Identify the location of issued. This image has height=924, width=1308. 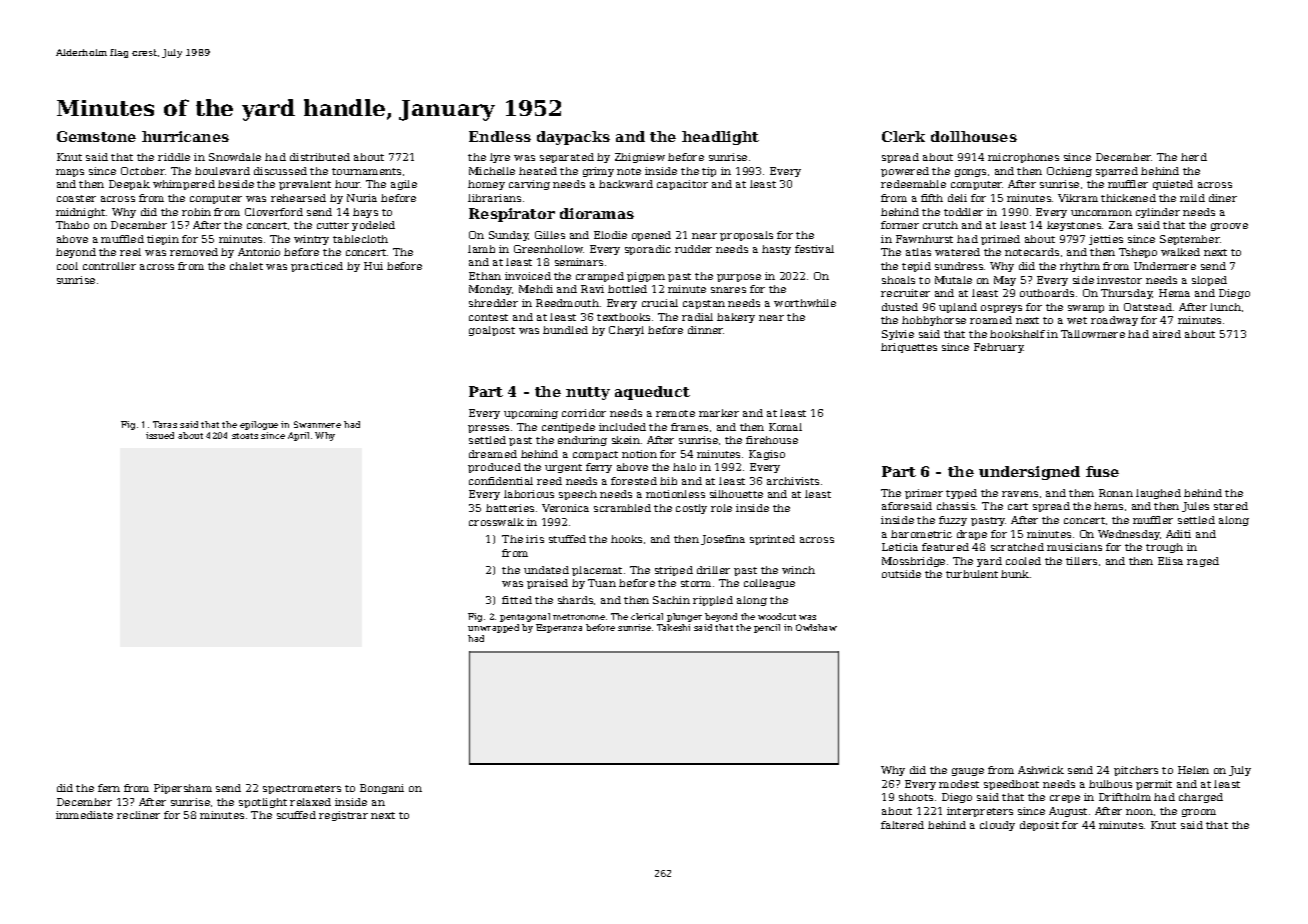
(160, 435).
